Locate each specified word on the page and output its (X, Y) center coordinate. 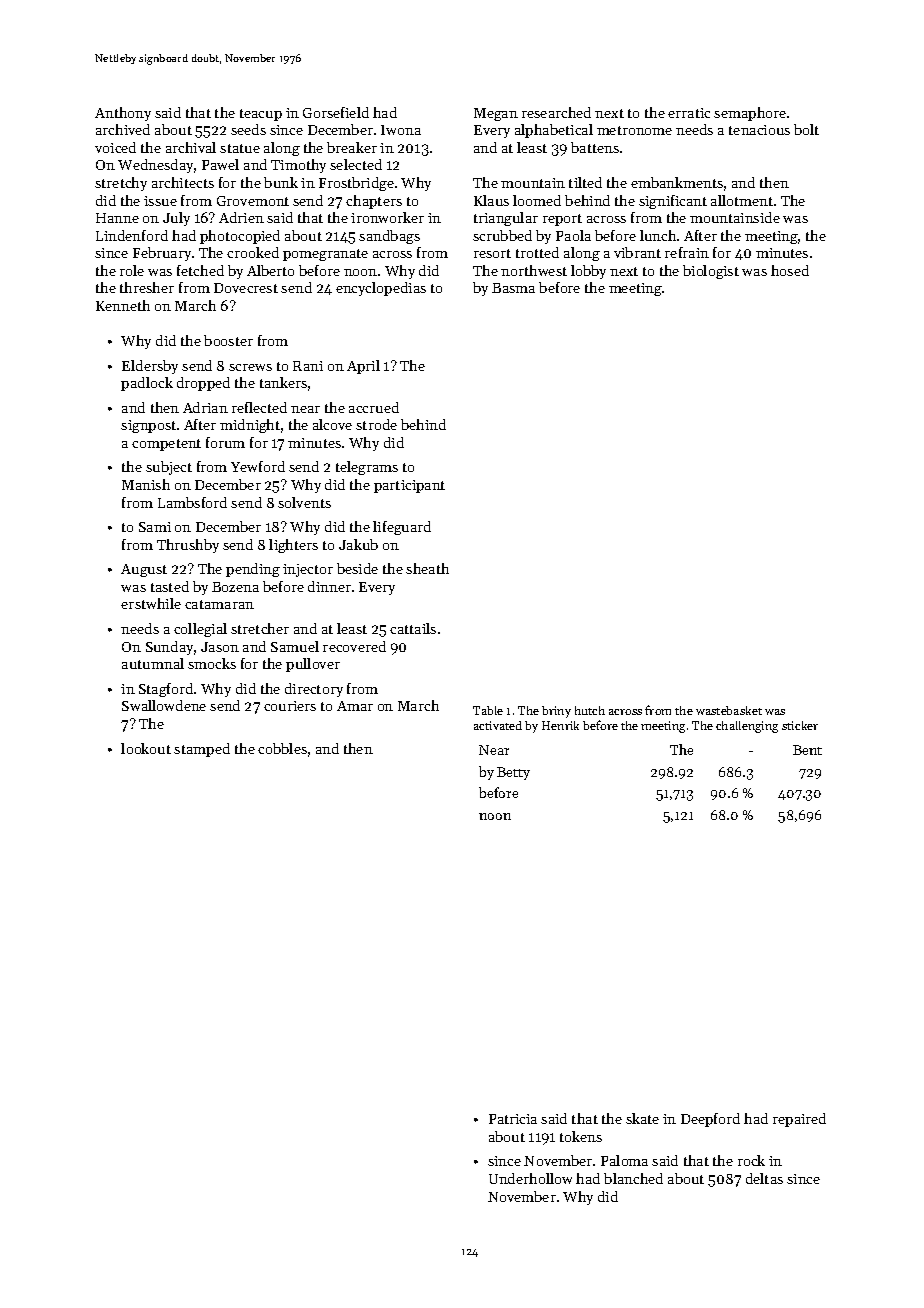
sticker (800, 725)
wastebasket (729, 710)
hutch (590, 710)
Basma (513, 288)
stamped (202, 750)
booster (228, 340)
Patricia (513, 1119)
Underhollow (530, 1178)
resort (492, 253)
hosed (790, 270)
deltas (764, 1178)
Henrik (560, 725)
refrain (687, 252)
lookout (146, 748)
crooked (253, 252)
